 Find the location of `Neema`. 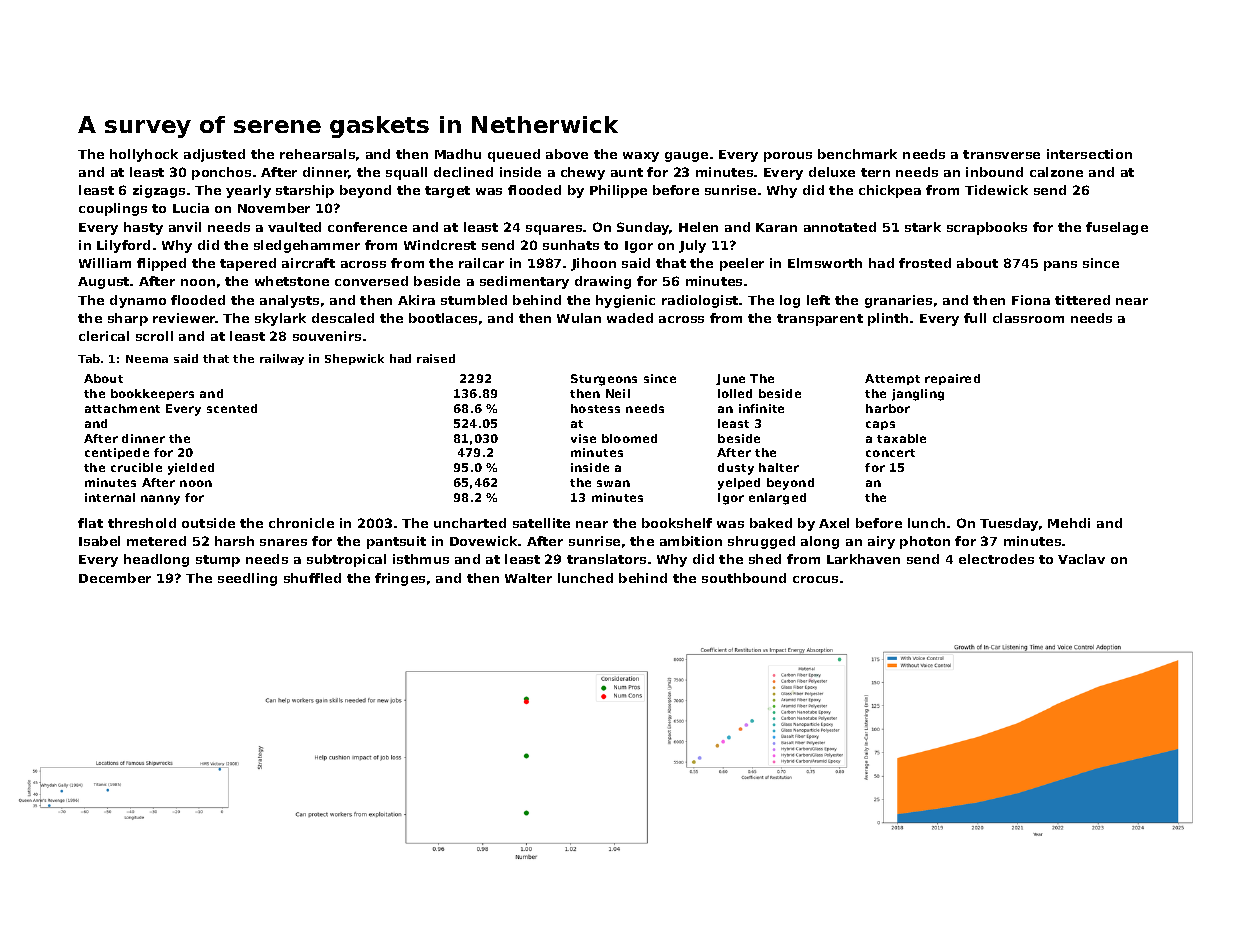

Neema is located at coordinates (147, 359).
